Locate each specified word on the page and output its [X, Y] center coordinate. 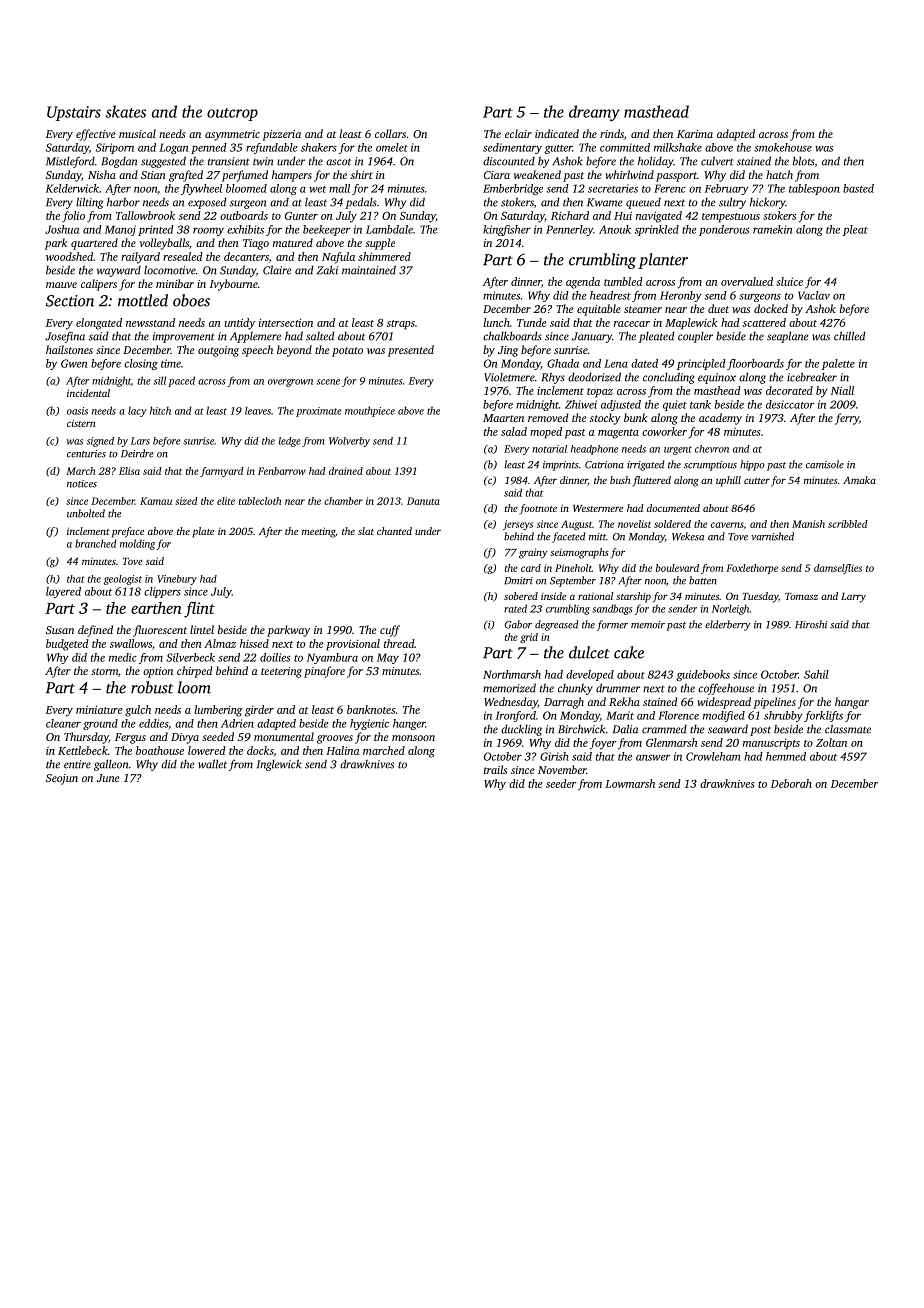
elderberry [728, 625]
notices [82, 484]
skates [125, 111]
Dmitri [519, 581]
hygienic [369, 724]
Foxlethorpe [752, 569]
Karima [695, 134]
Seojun [62, 779]
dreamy [594, 113]
